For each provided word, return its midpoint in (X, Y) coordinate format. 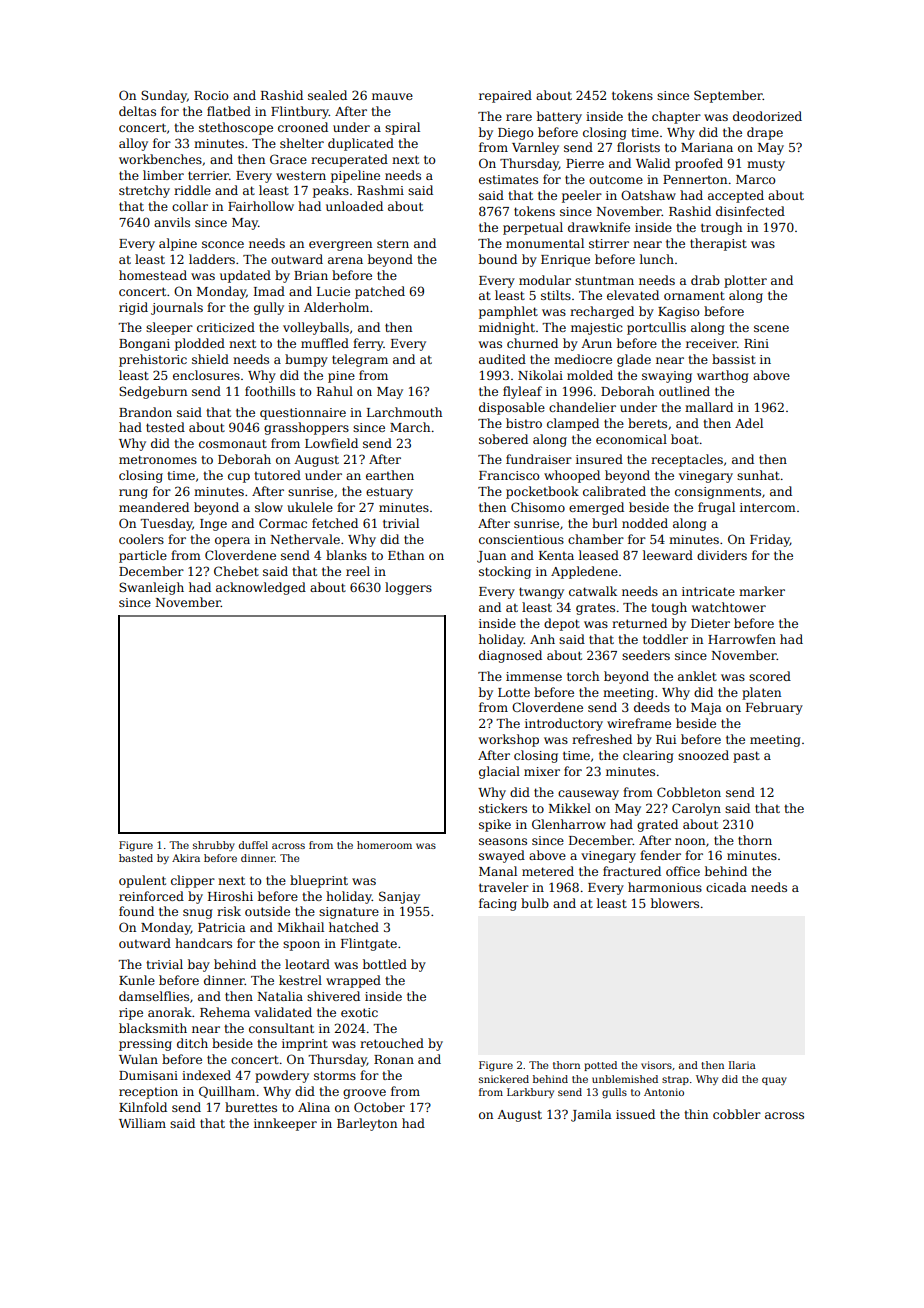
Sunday (164, 96)
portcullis (656, 328)
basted (136, 858)
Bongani (144, 345)
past (746, 757)
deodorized (767, 116)
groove (364, 1094)
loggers (408, 588)
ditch (192, 1043)
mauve (392, 96)
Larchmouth (404, 412)
